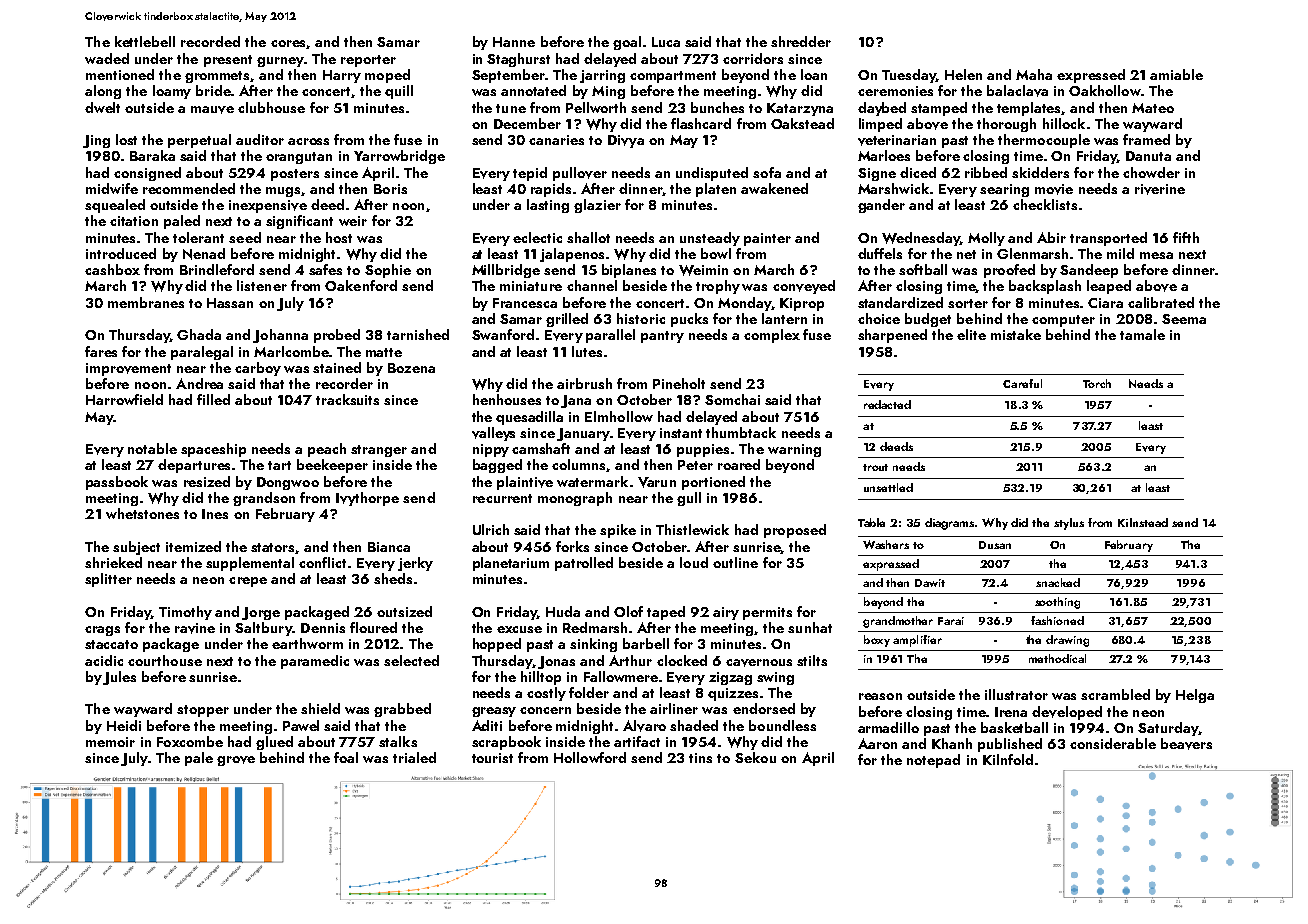 The image size is (1308, 924). What do you see at coordinates (892, 336) in the screenshot?
I see `sharpened` at bounding box center [892, 336].
